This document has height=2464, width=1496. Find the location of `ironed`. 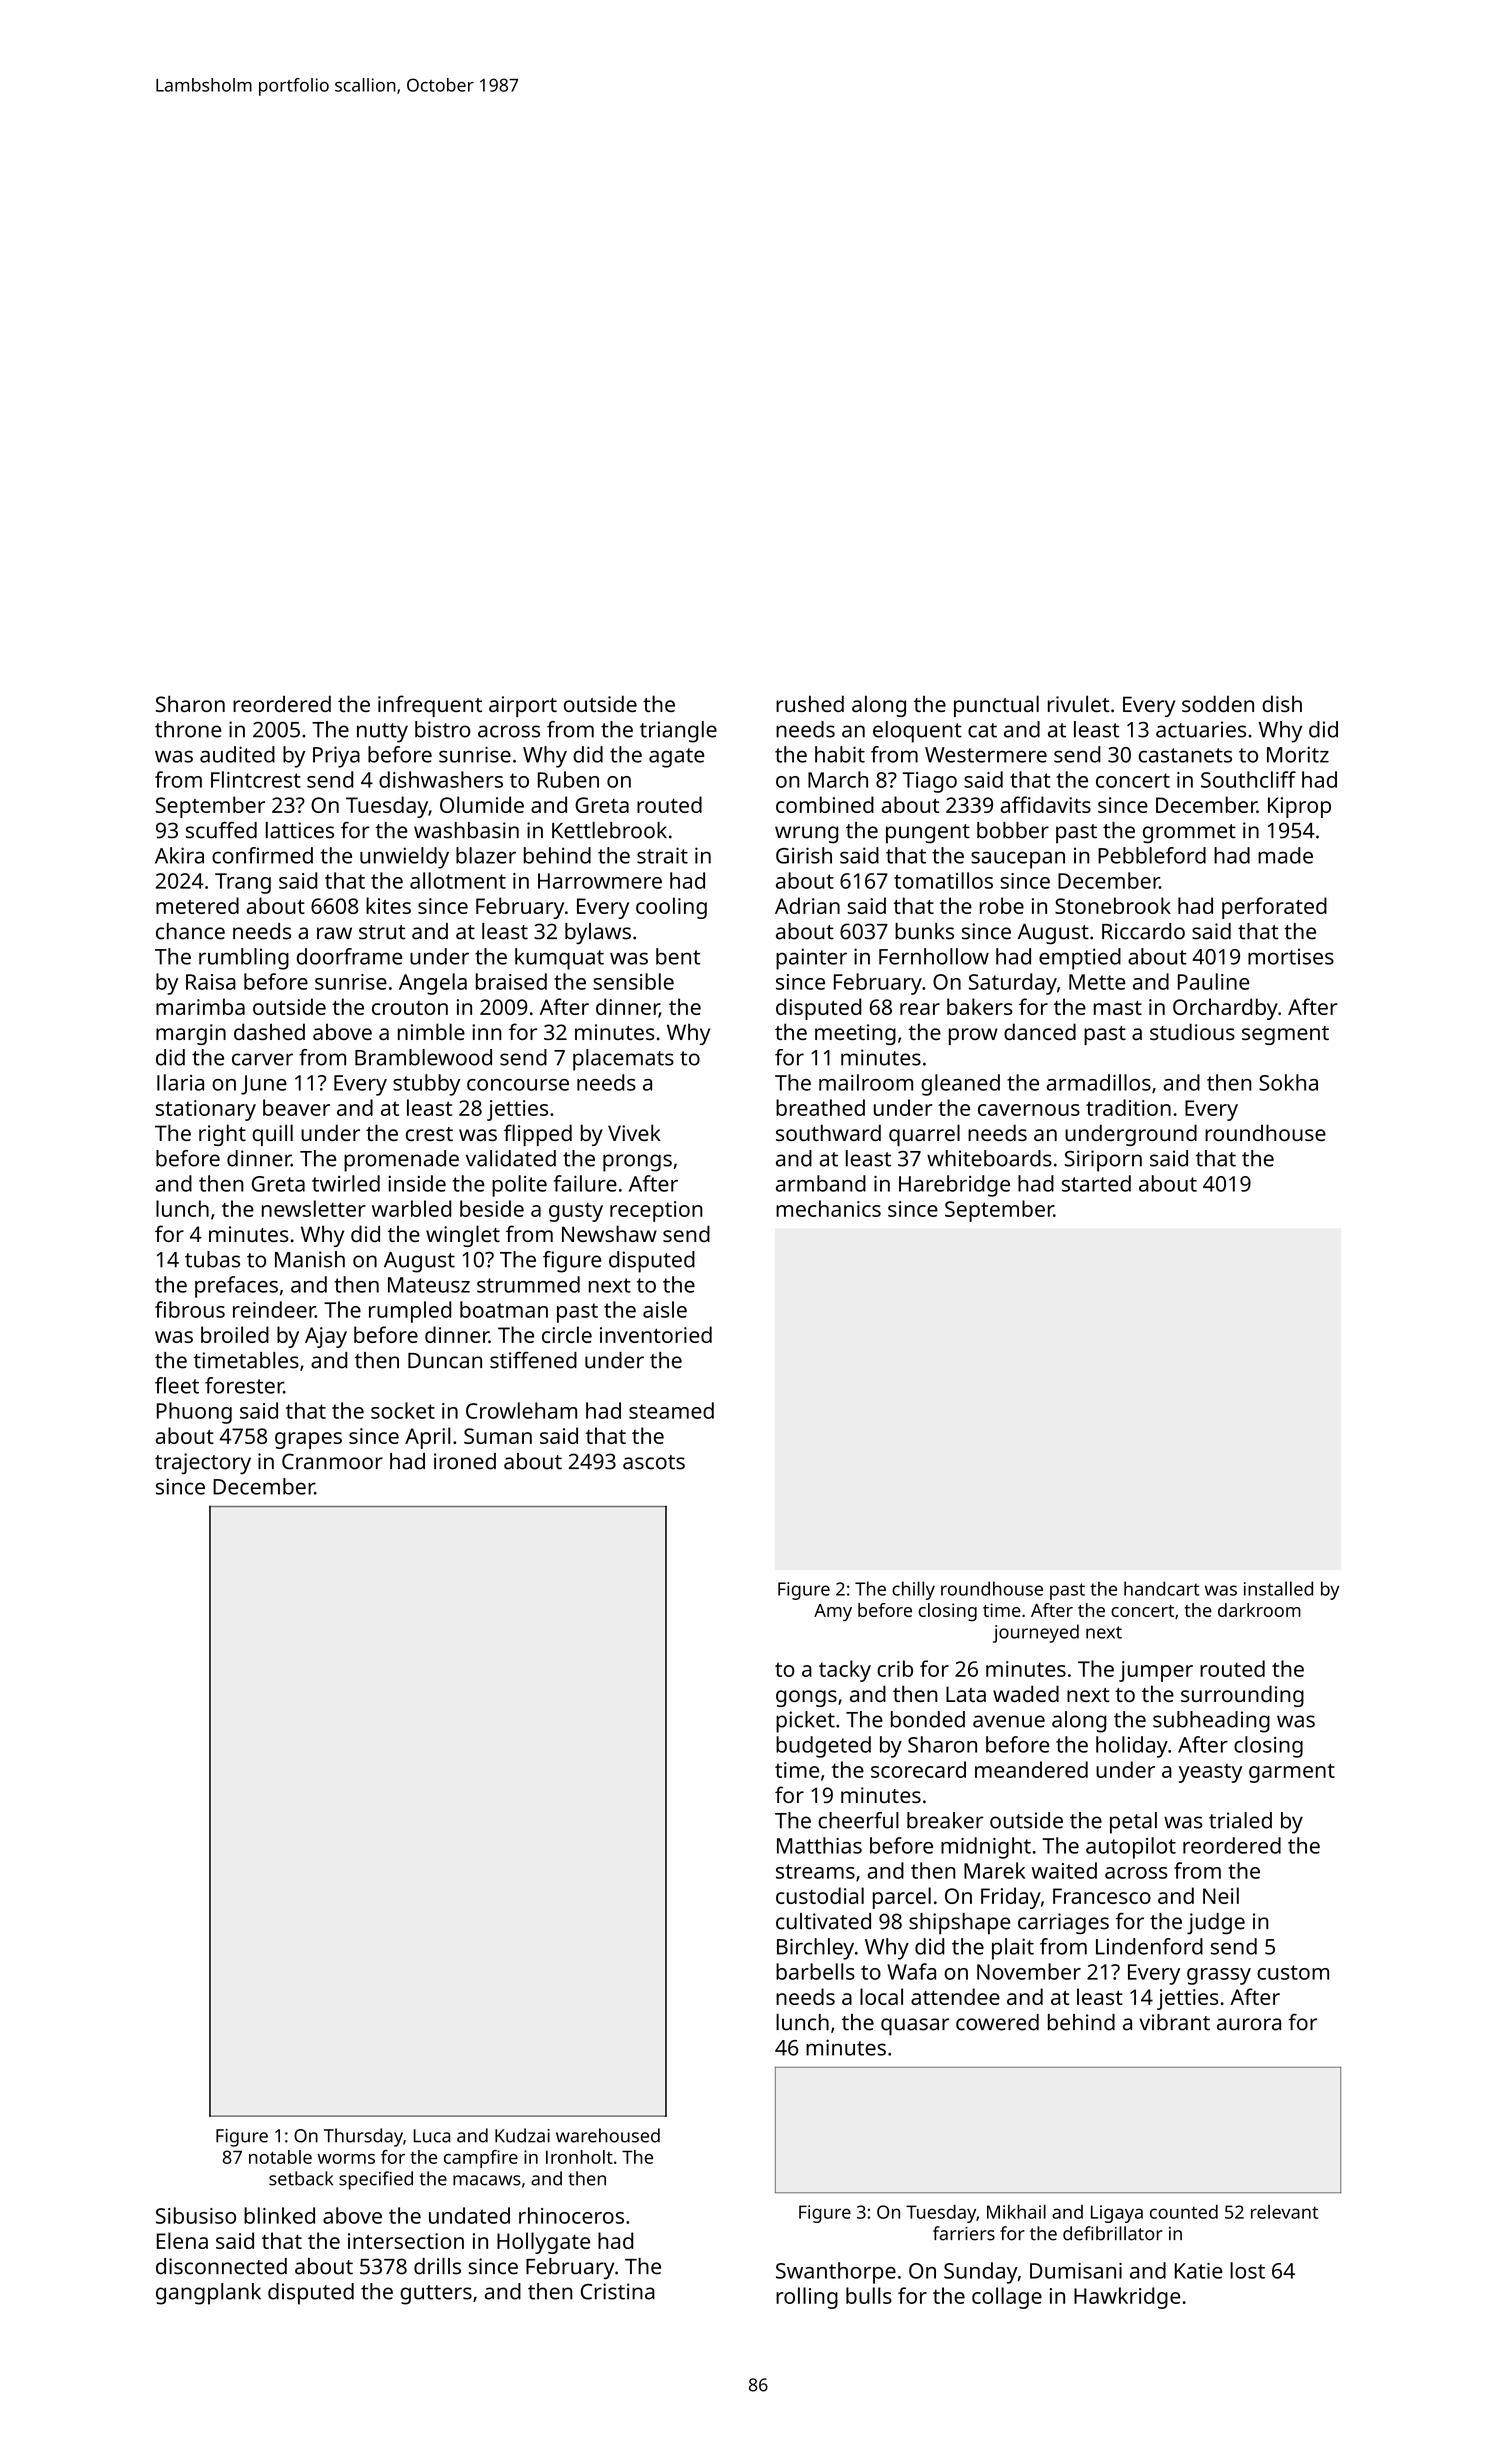

ironed is located at coordinates (465, 1461).
